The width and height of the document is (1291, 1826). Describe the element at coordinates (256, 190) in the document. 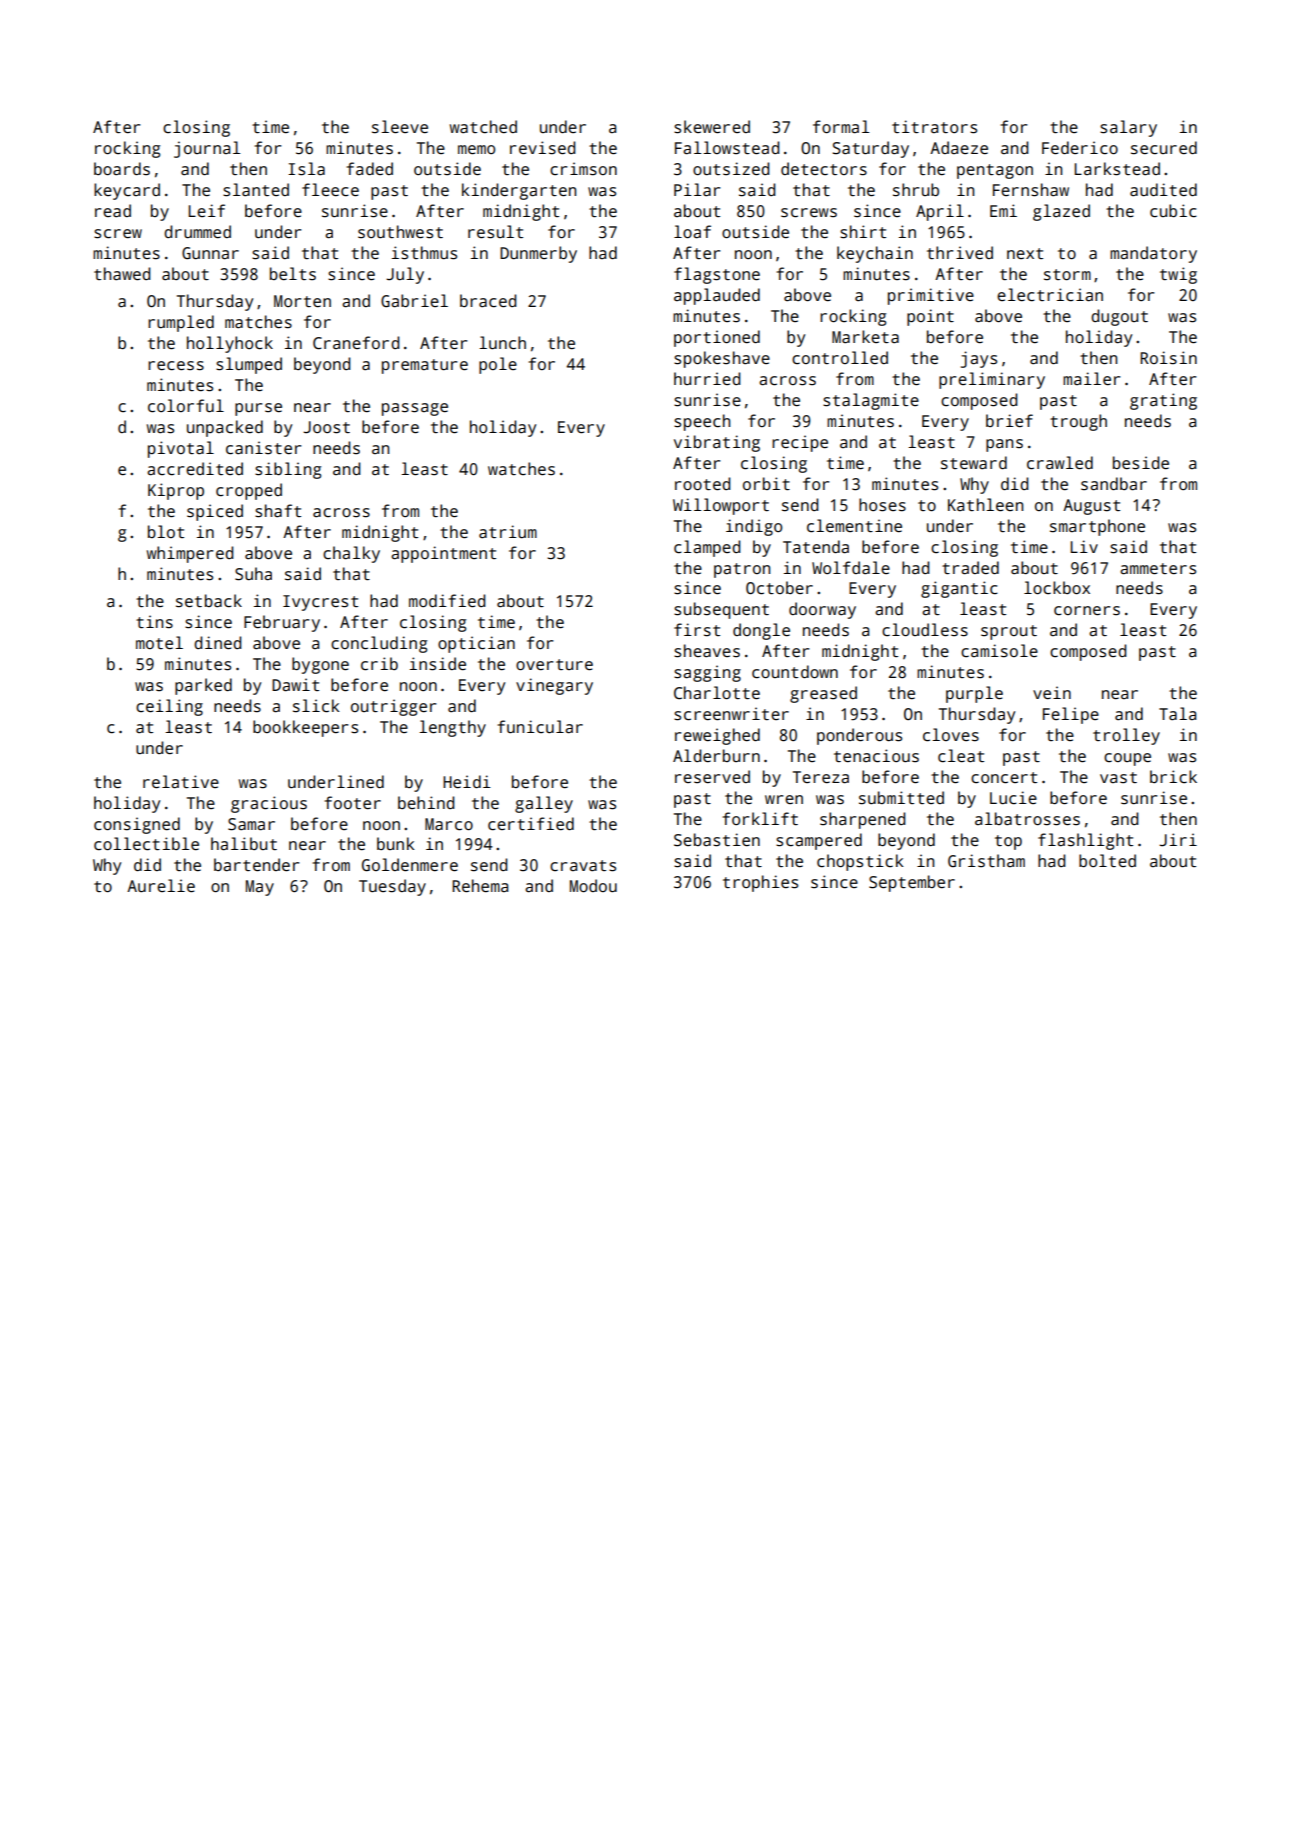

I see `slanted` at that location.
